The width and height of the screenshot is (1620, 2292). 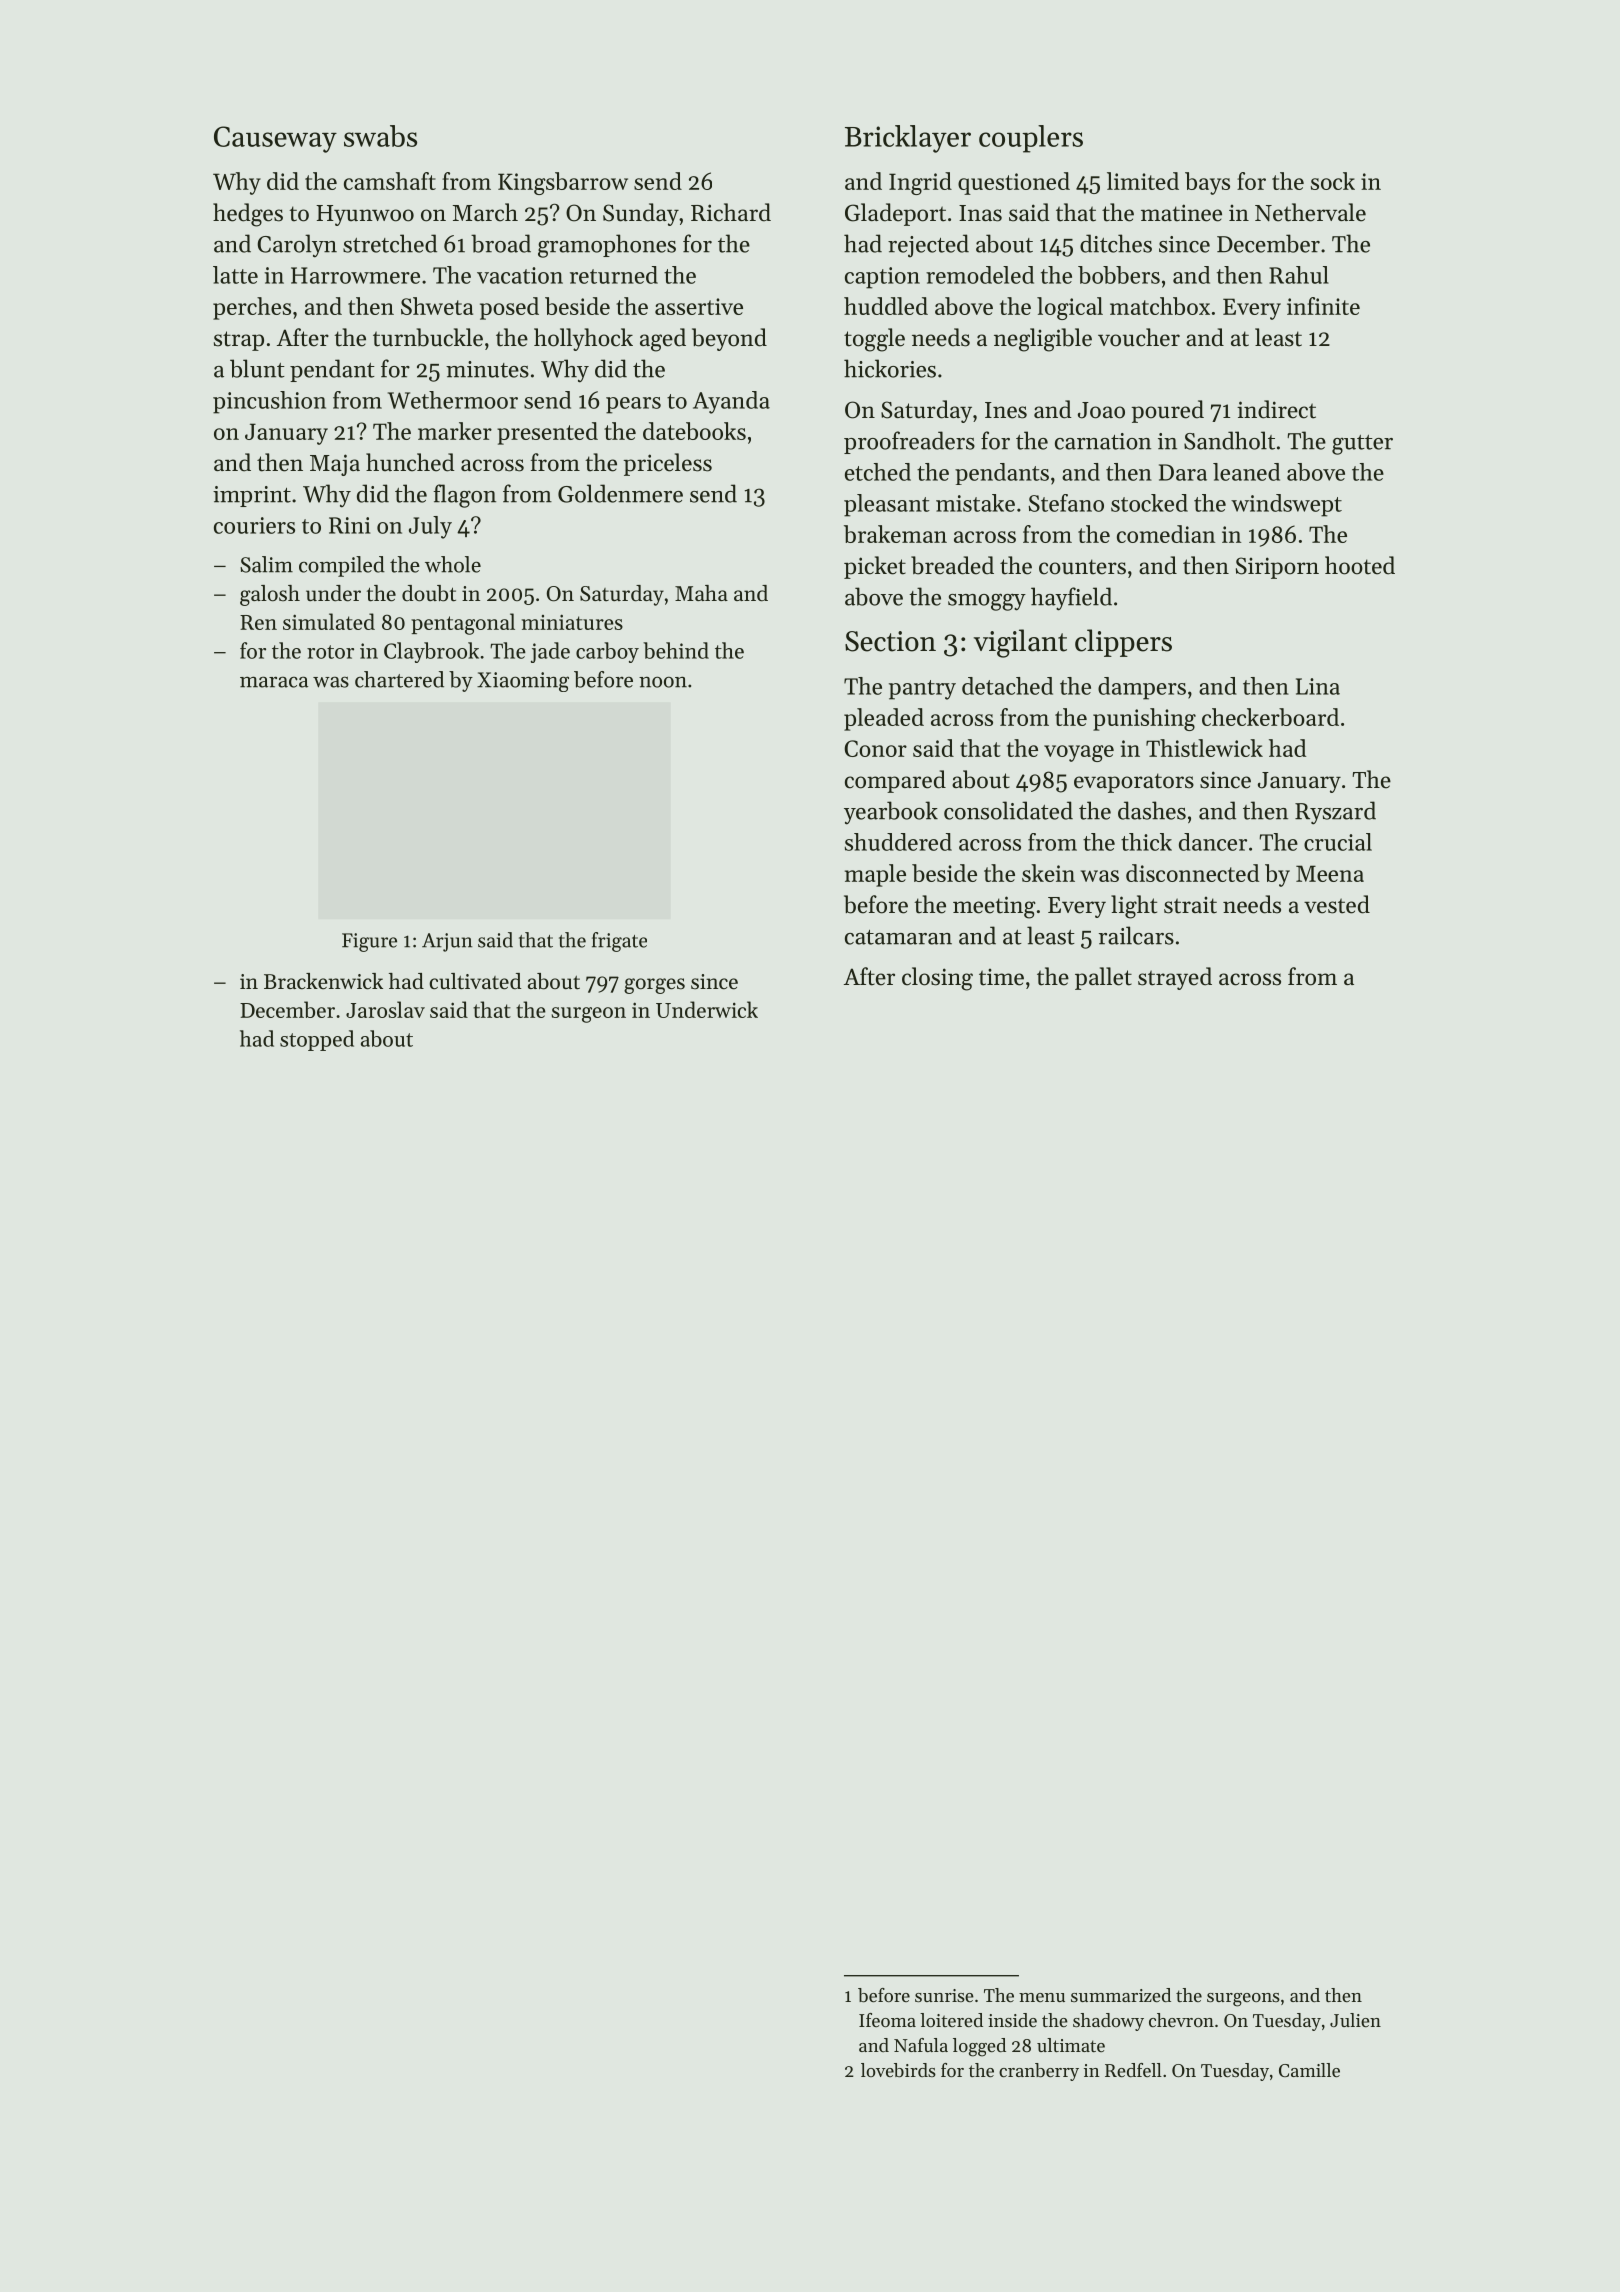 What do you see at coordinates (317, 1040) in the screenshot?
I see `stopped` at bounding box center [317, 1040].
